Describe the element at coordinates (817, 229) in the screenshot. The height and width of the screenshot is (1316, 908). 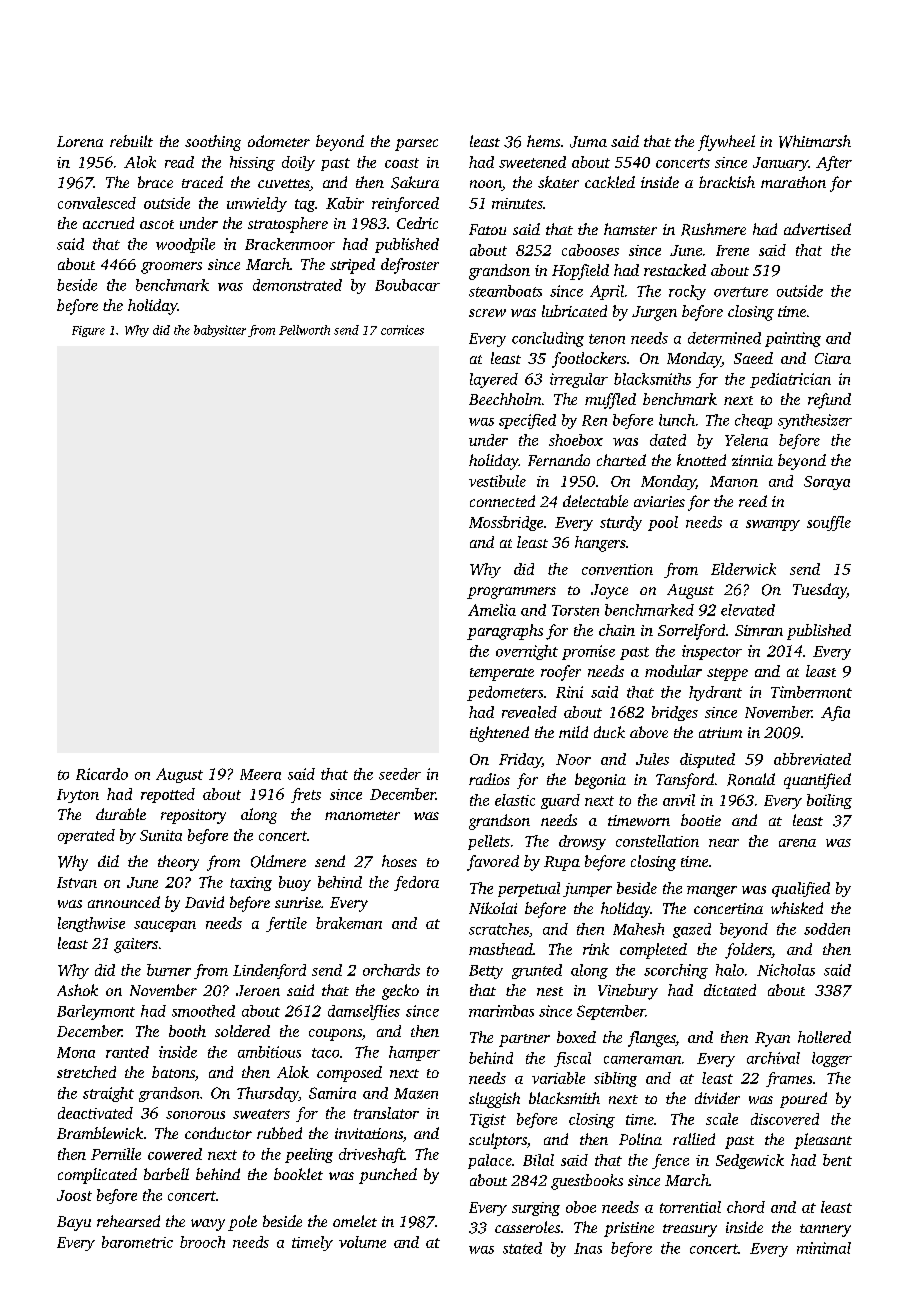
I see `advertised` at that location.
